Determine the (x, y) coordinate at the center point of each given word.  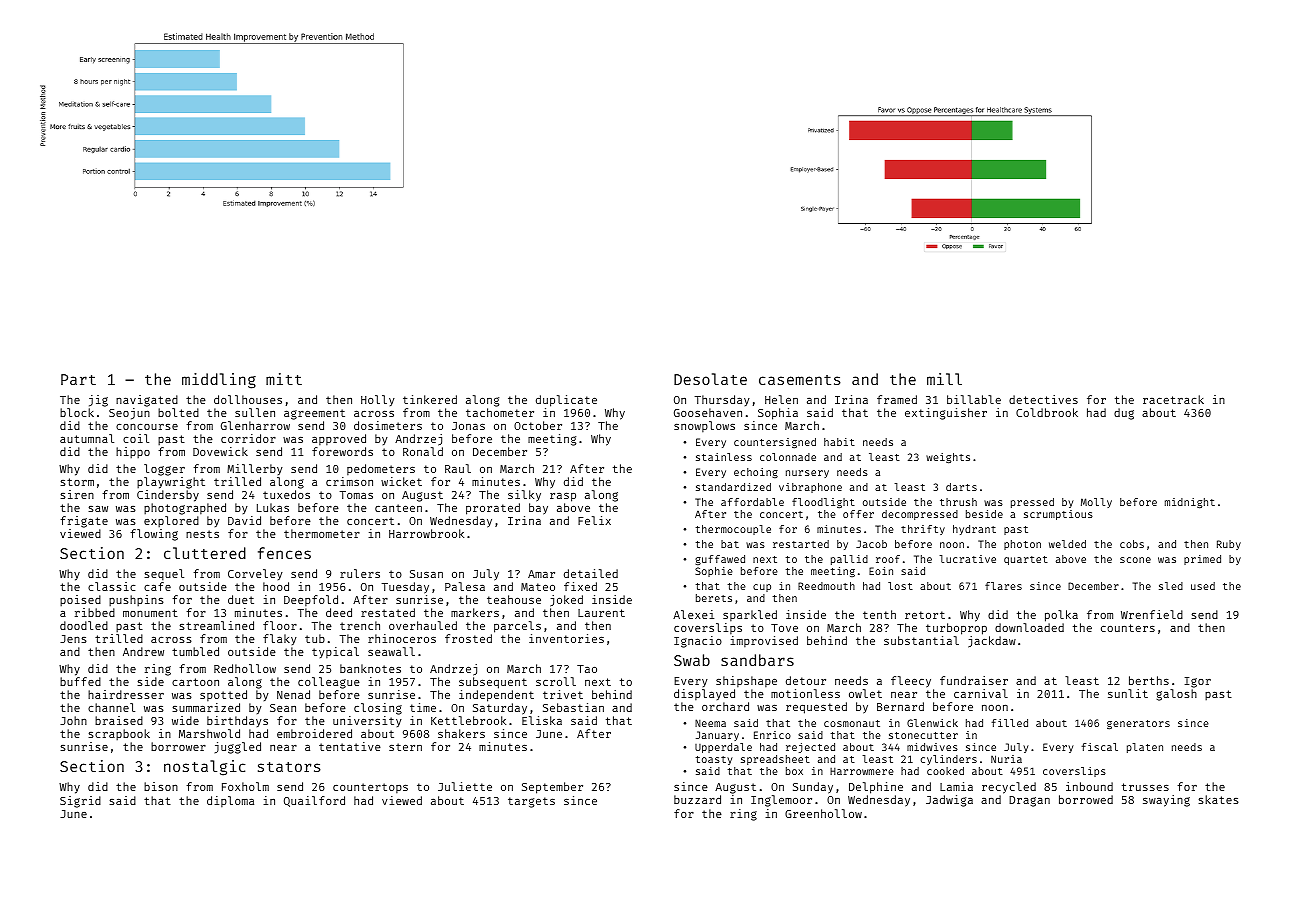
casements (800, 380)
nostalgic (204, 768)
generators (1138, 724)
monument (150, 613)
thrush (958, 502)
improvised (764, 641)
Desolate (710, 379)
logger (164, 470)
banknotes (370, 668)
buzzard (697, 799)
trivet (563, 694)
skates (1218, 799)
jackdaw (992, 642)
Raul (458, 468)
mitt (284, 379)
